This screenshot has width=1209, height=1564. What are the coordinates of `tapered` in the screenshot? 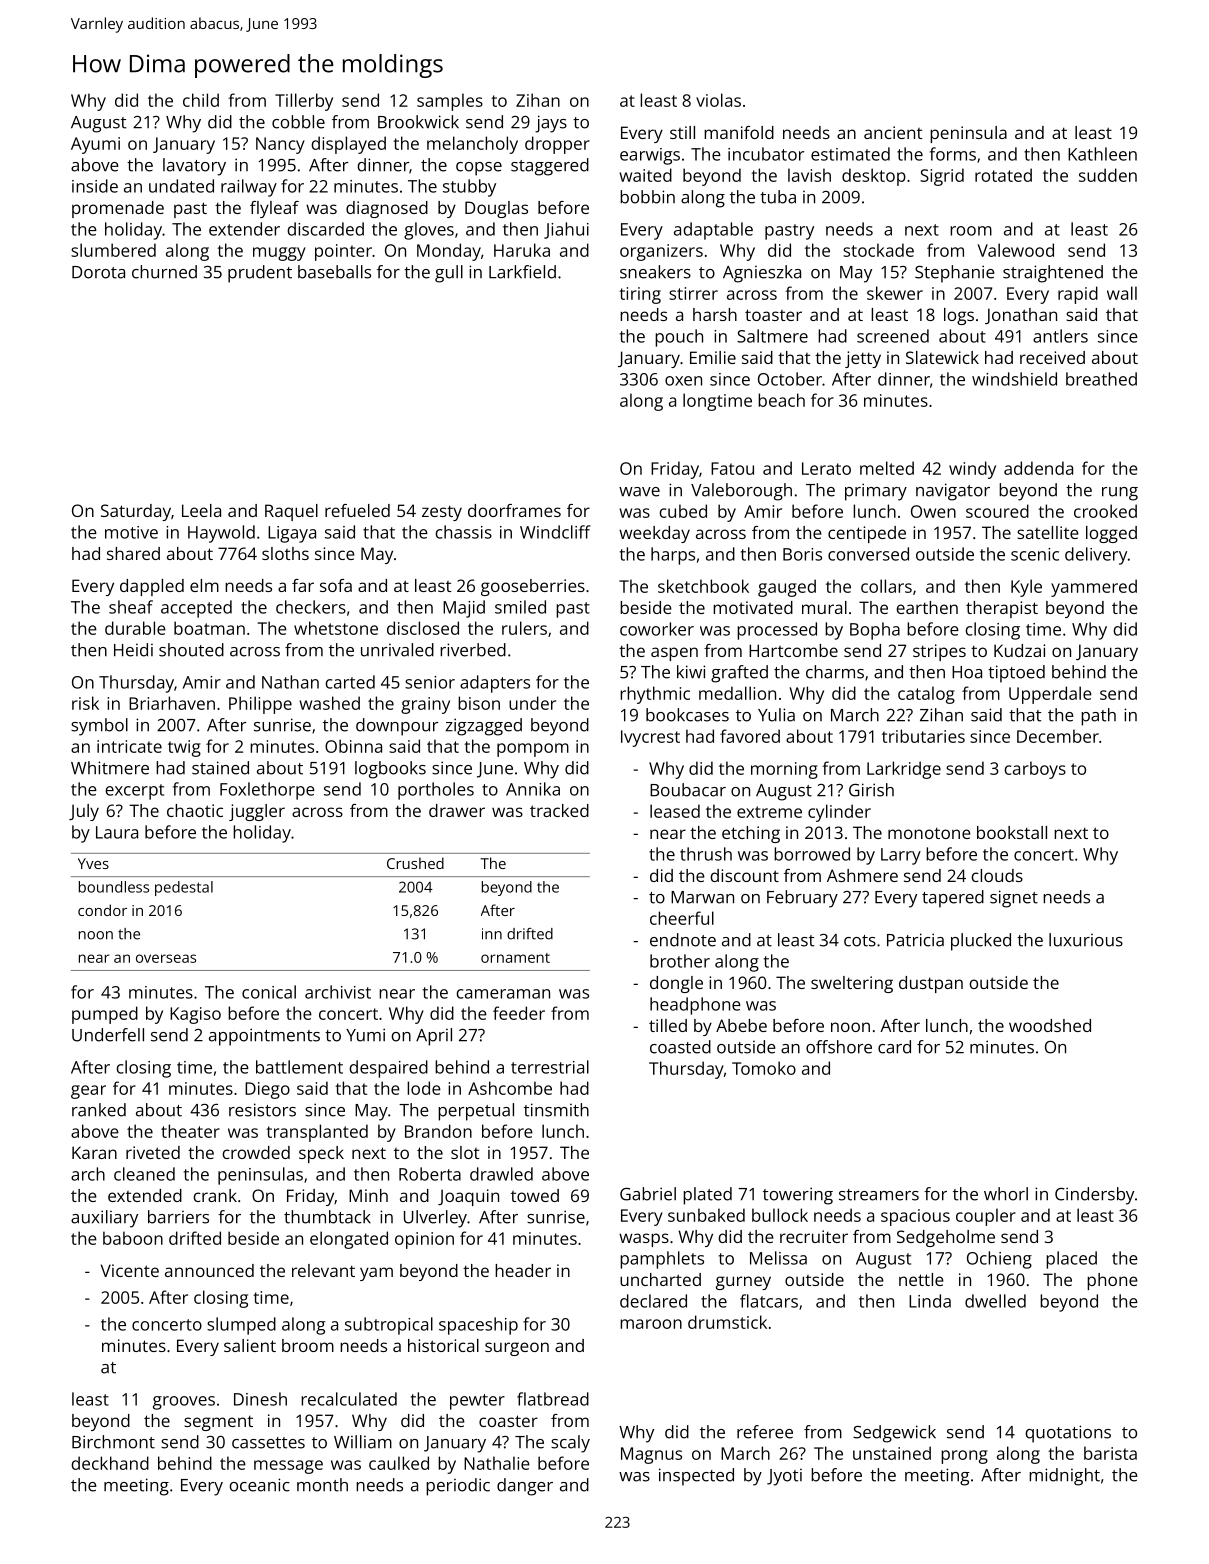 It's located at (953, 899).
